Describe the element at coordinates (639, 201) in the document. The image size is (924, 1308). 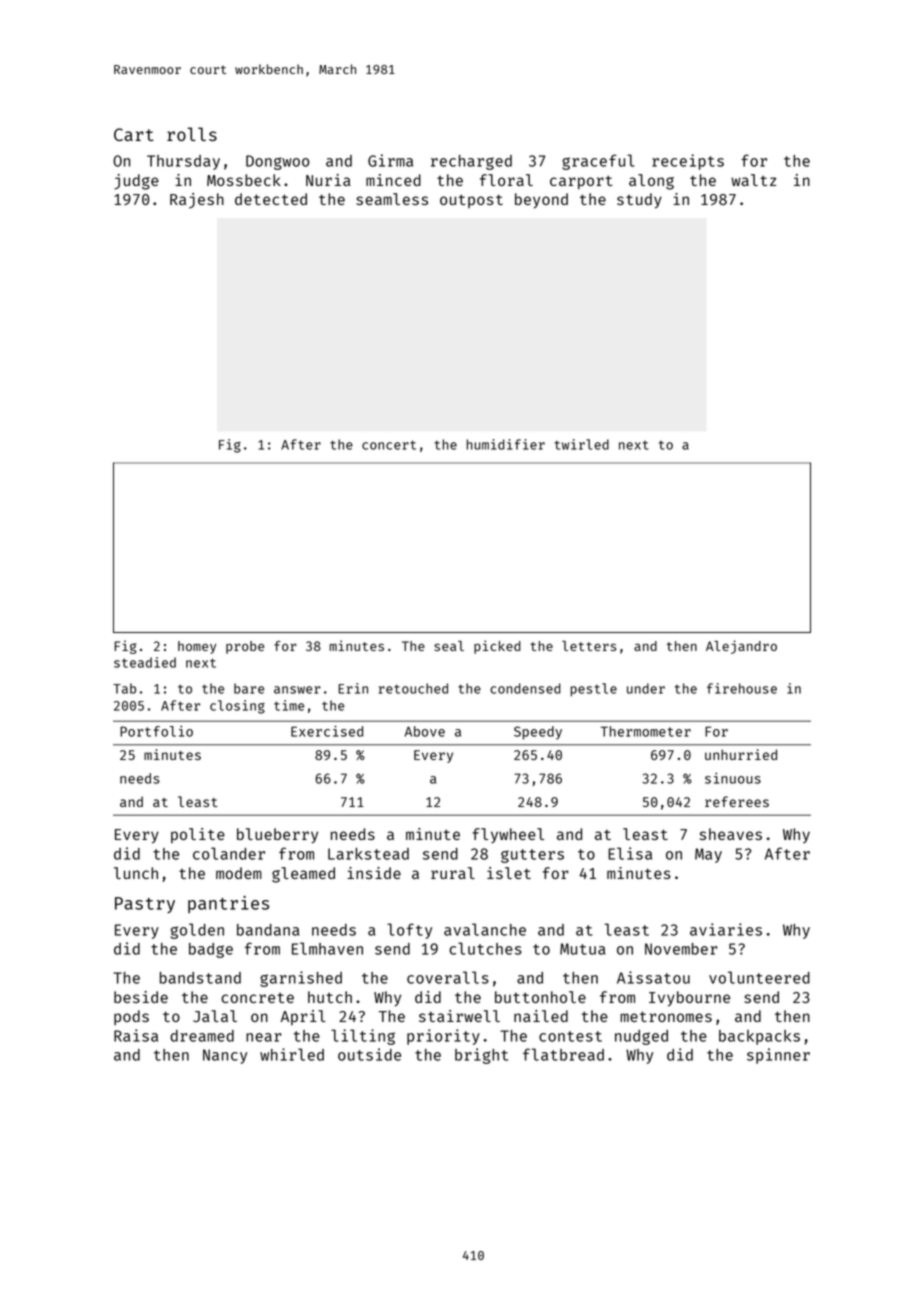
I see `study` at that location.
